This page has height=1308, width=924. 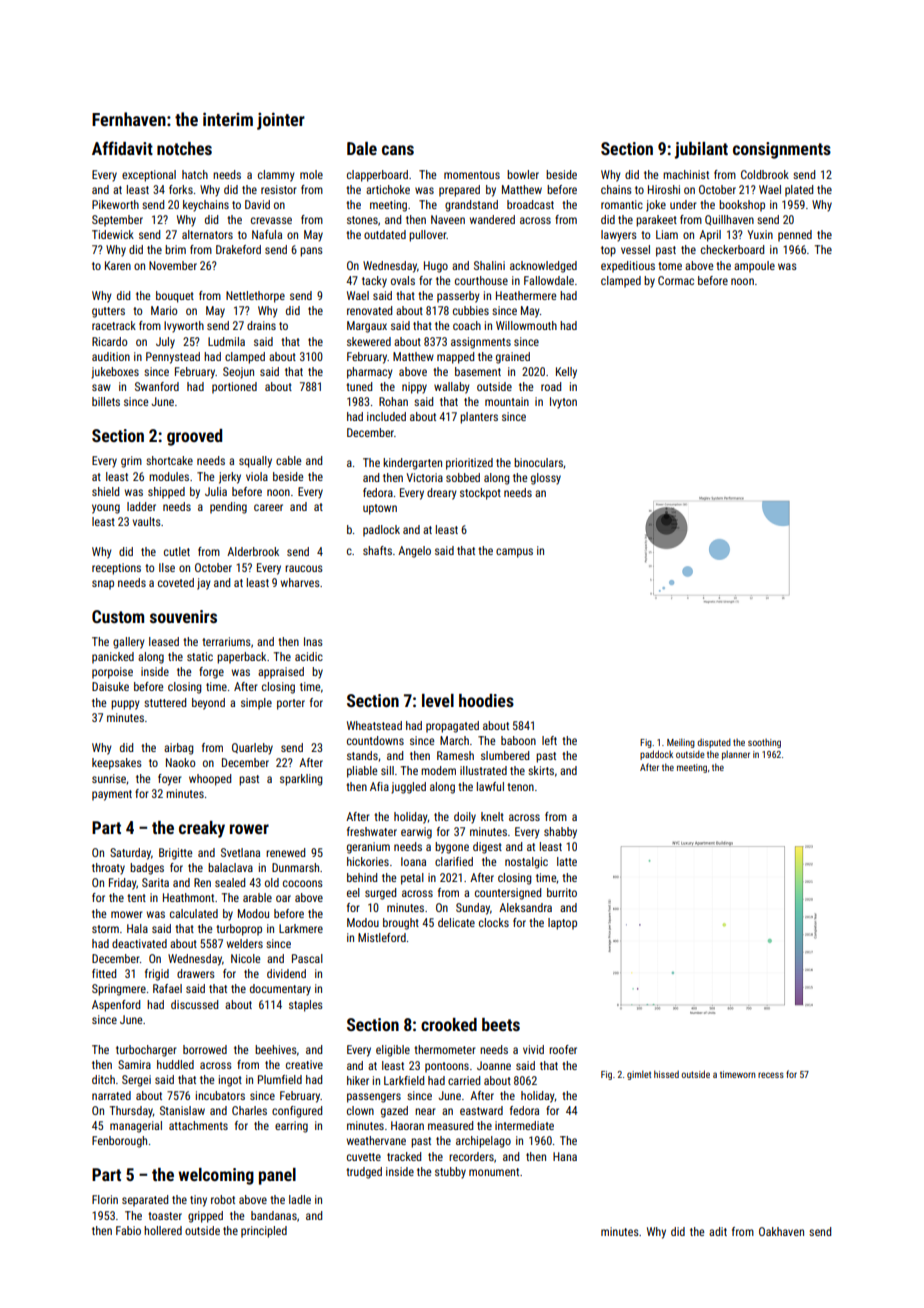 I want to click on notches, so click(x=184, y=148).
